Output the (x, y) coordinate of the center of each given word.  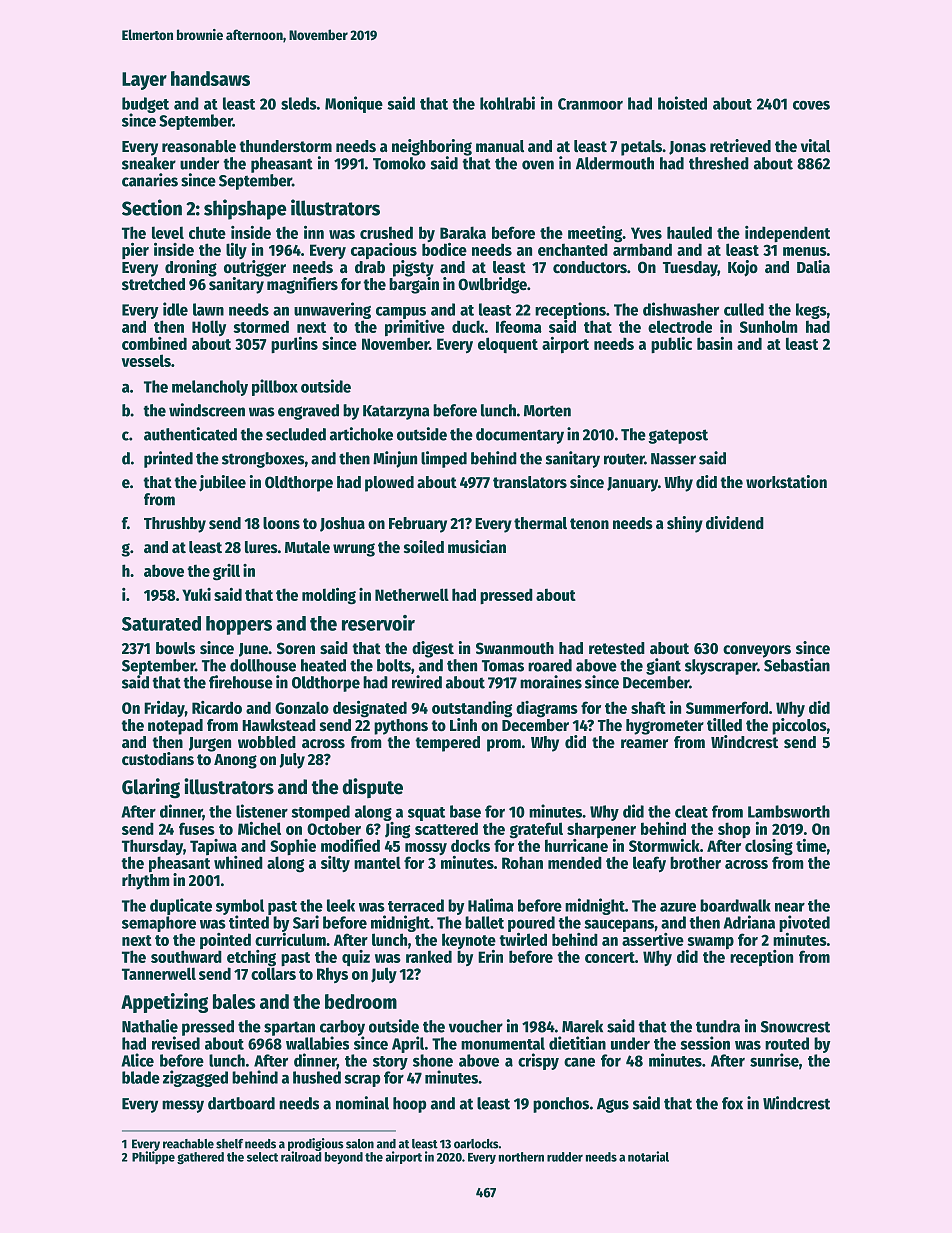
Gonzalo (302, 707)
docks (470, 845)
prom (504, 745)
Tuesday (690, 269)
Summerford (727, 707)
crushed (386, 232)
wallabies (317, 1043)
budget (145, 105)
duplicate (181, 906)
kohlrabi (507, 103)
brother (695, 862)
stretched (153, 284)
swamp (710, 943)
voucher (476, 1026)
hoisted (682, 103)
